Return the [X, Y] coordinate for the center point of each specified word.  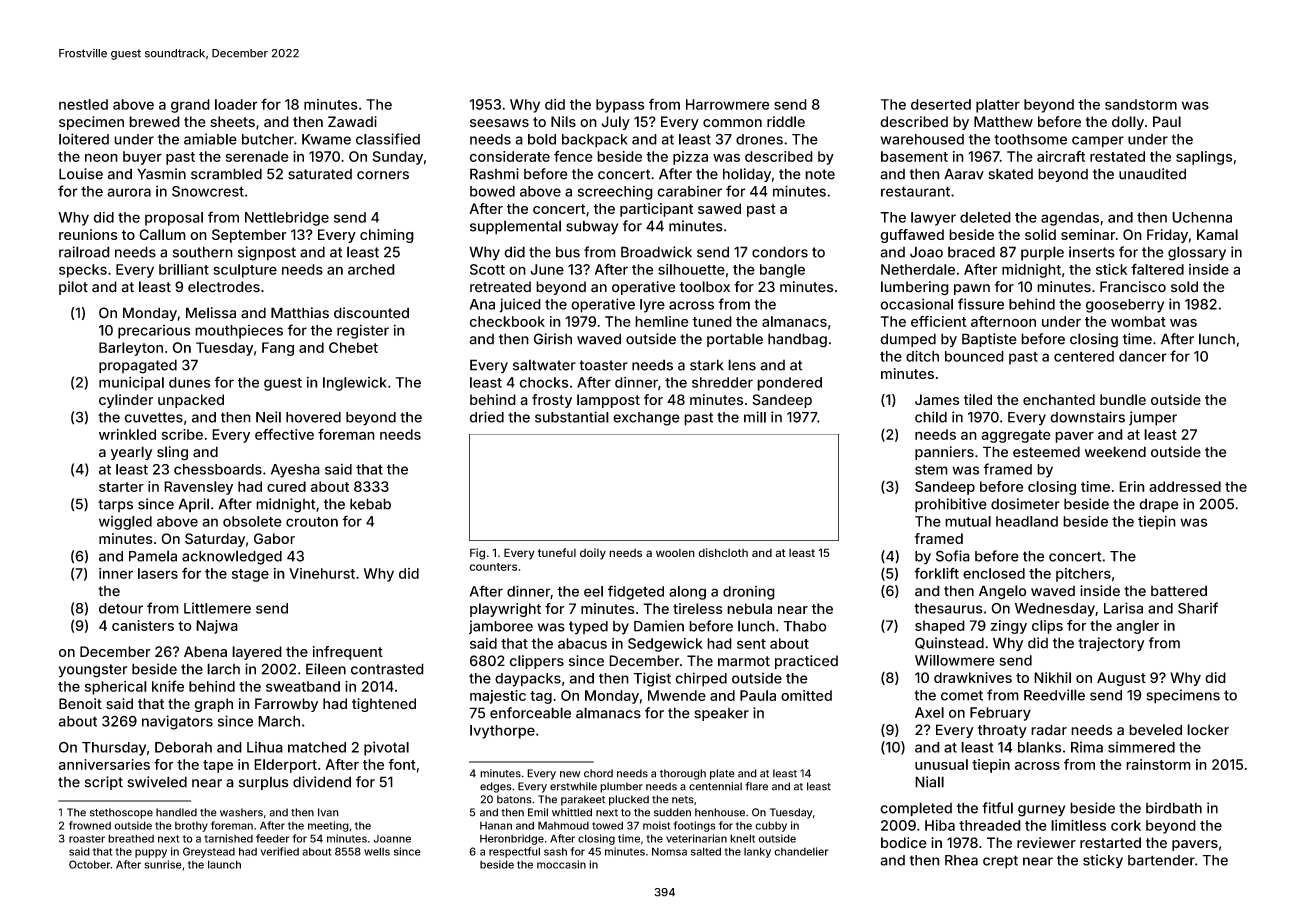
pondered [789, 384]
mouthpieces [239, 332]
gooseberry [1125, 306]
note [820, 174]
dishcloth [723, 552]
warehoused [922, 139]
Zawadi [352, 121]
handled [176, 812]
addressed [1185, 486]
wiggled [125, 523]
